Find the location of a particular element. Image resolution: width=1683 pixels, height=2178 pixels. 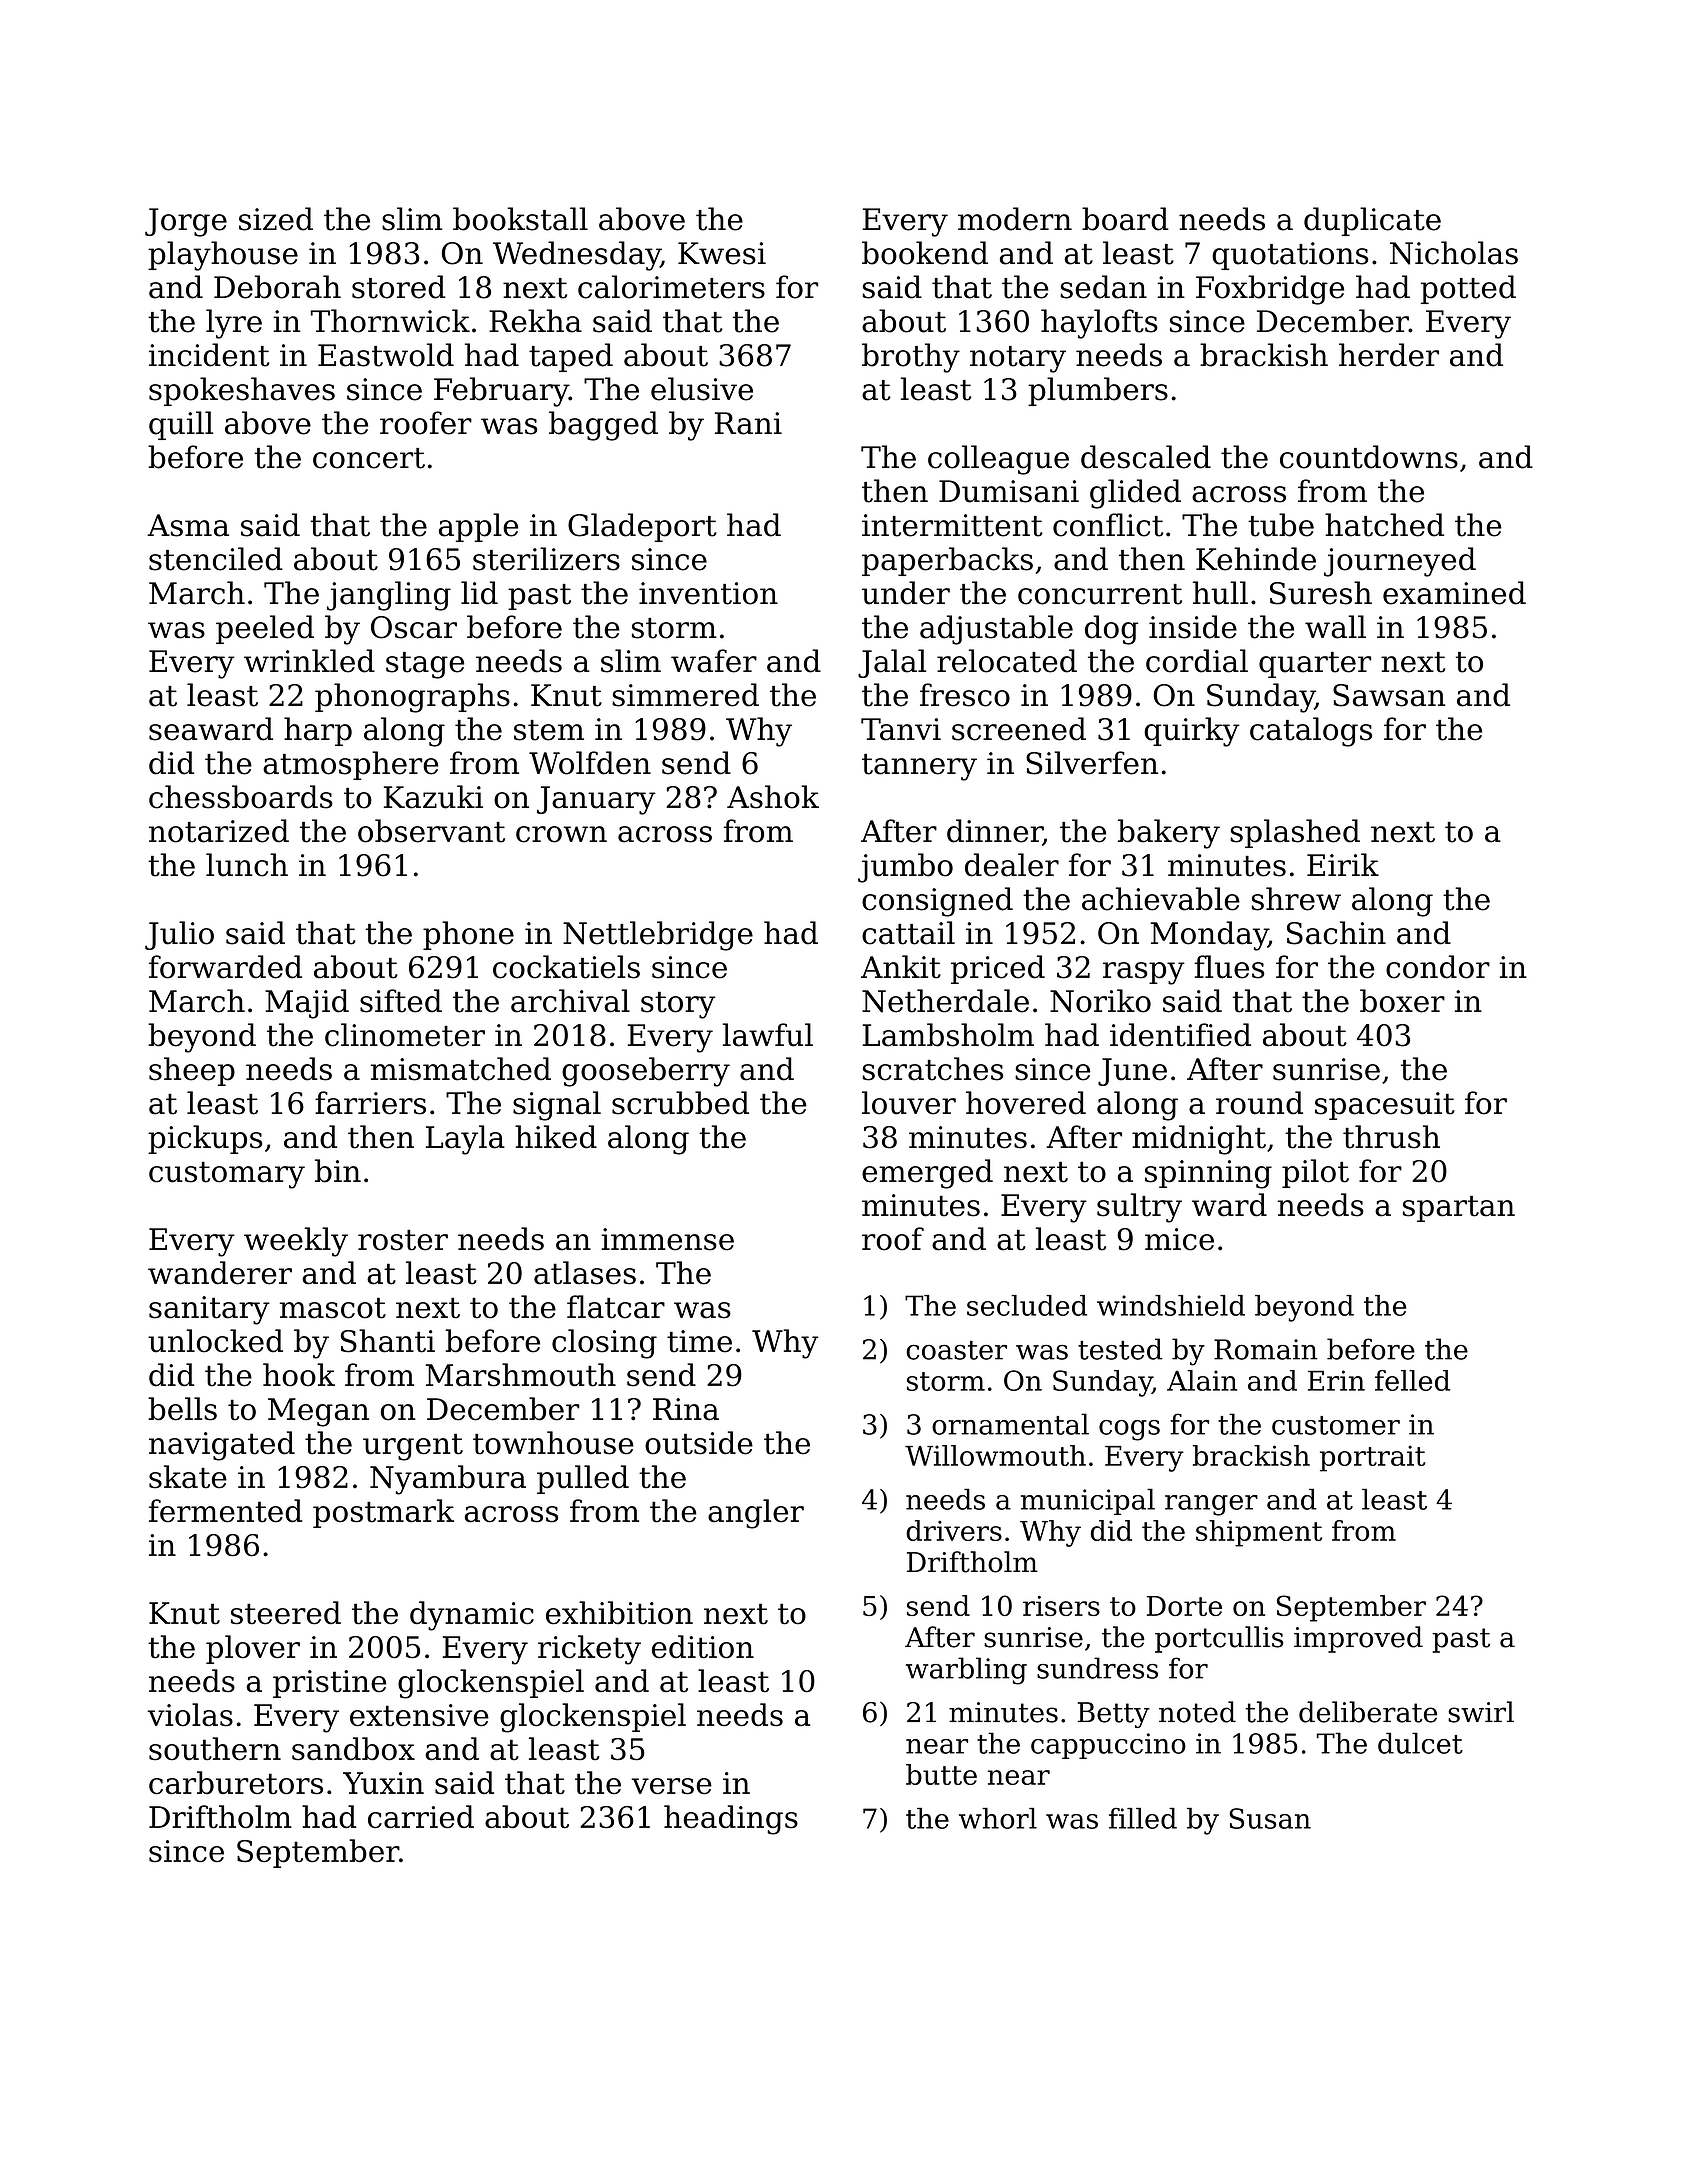

Willowmouth is located at coordinates (995, 1455).
